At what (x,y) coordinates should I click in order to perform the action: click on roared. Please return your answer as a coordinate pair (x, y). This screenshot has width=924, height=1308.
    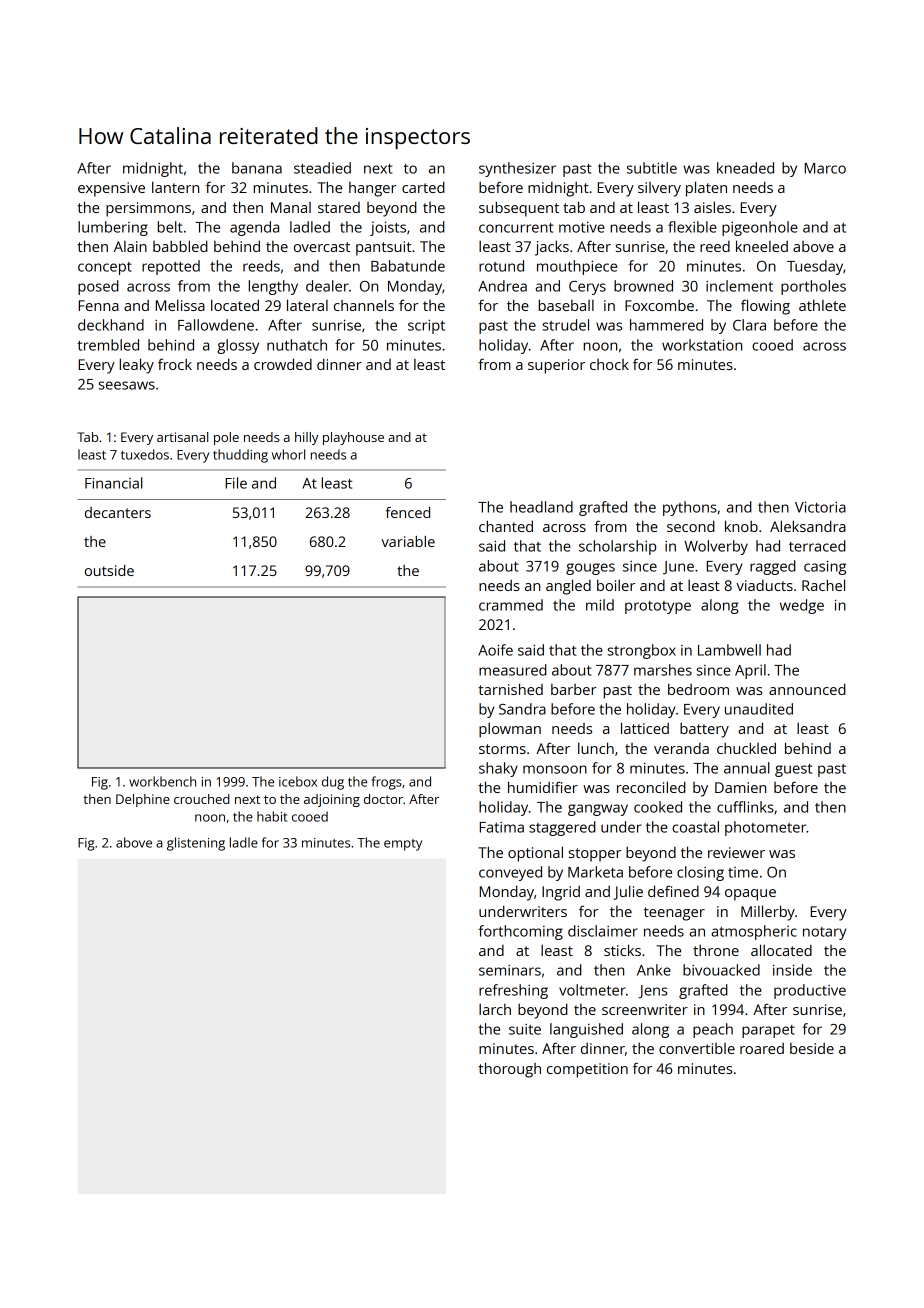
    Looking at the image, I should click on (762, 1048).
